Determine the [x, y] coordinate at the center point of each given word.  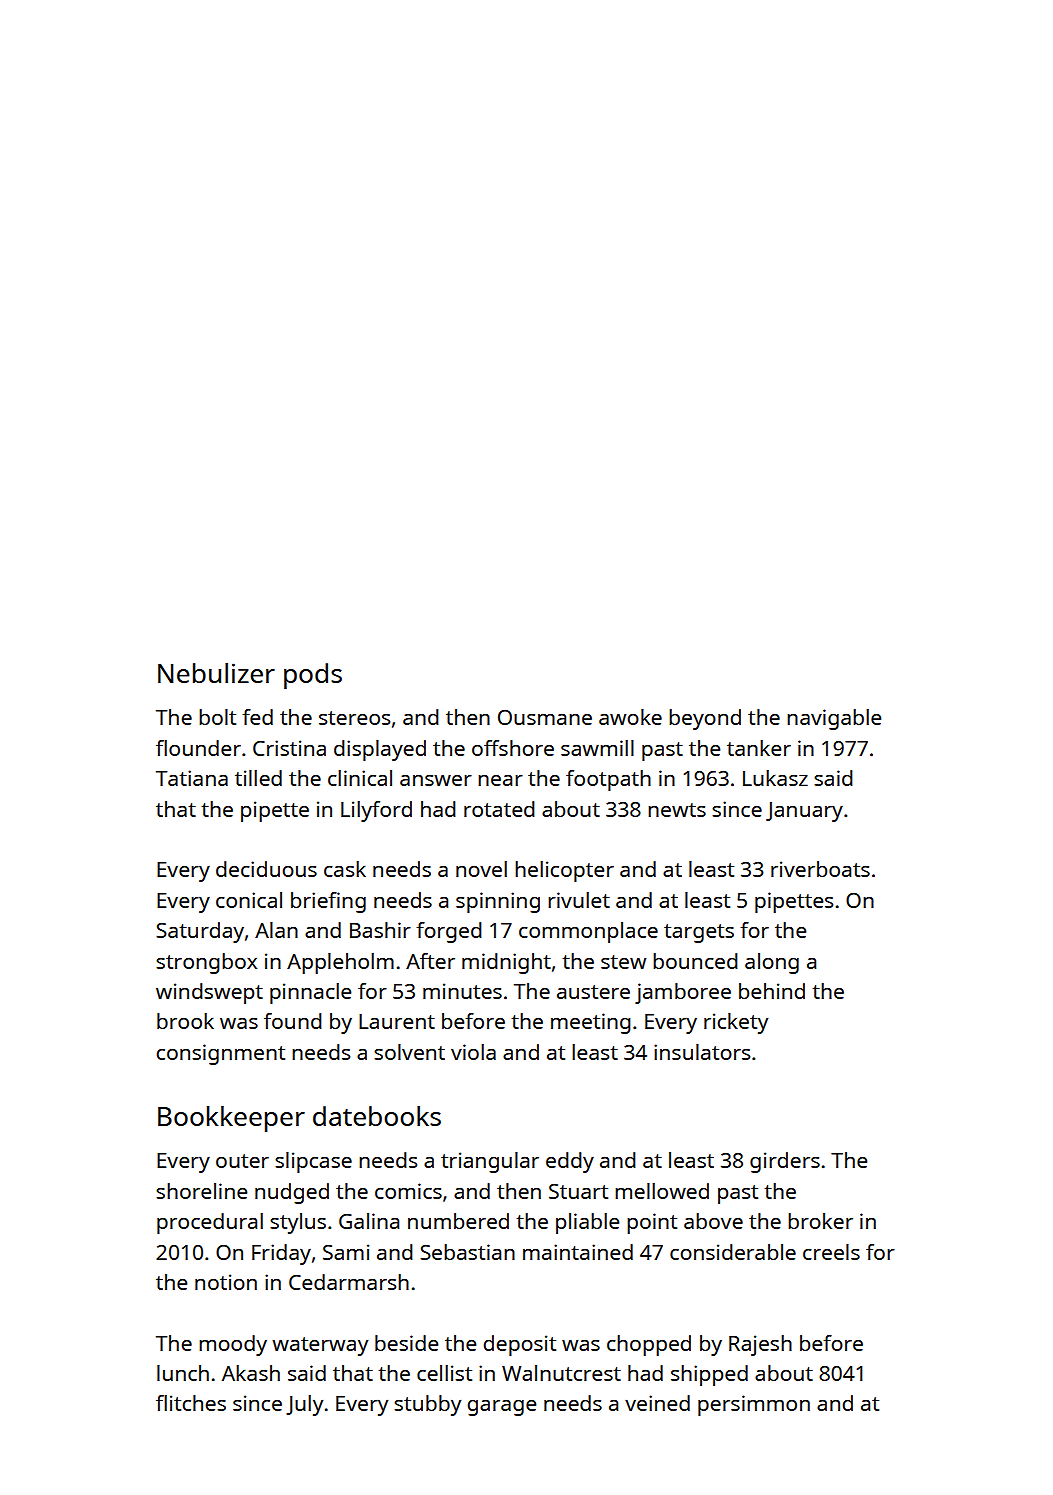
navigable [834, 719]
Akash [251, 1373]
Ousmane [545, 717]
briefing [328, 902]
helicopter [564, 871]
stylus [298, 1223]
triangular [490, 1162]
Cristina [289, 748]
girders [785, 1162]
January [804, 812]
